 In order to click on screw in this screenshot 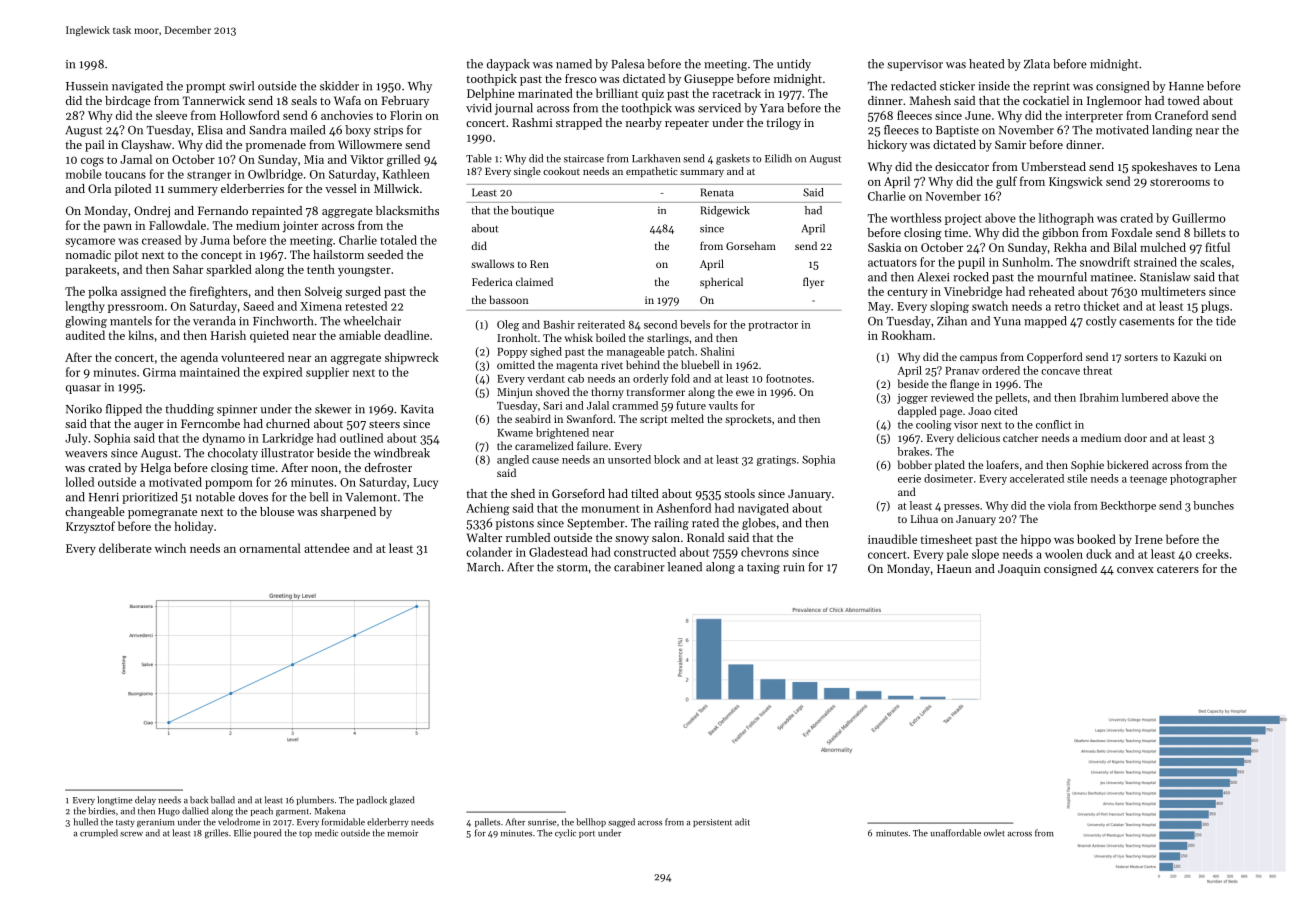, I will do `click(131, 834)`.
